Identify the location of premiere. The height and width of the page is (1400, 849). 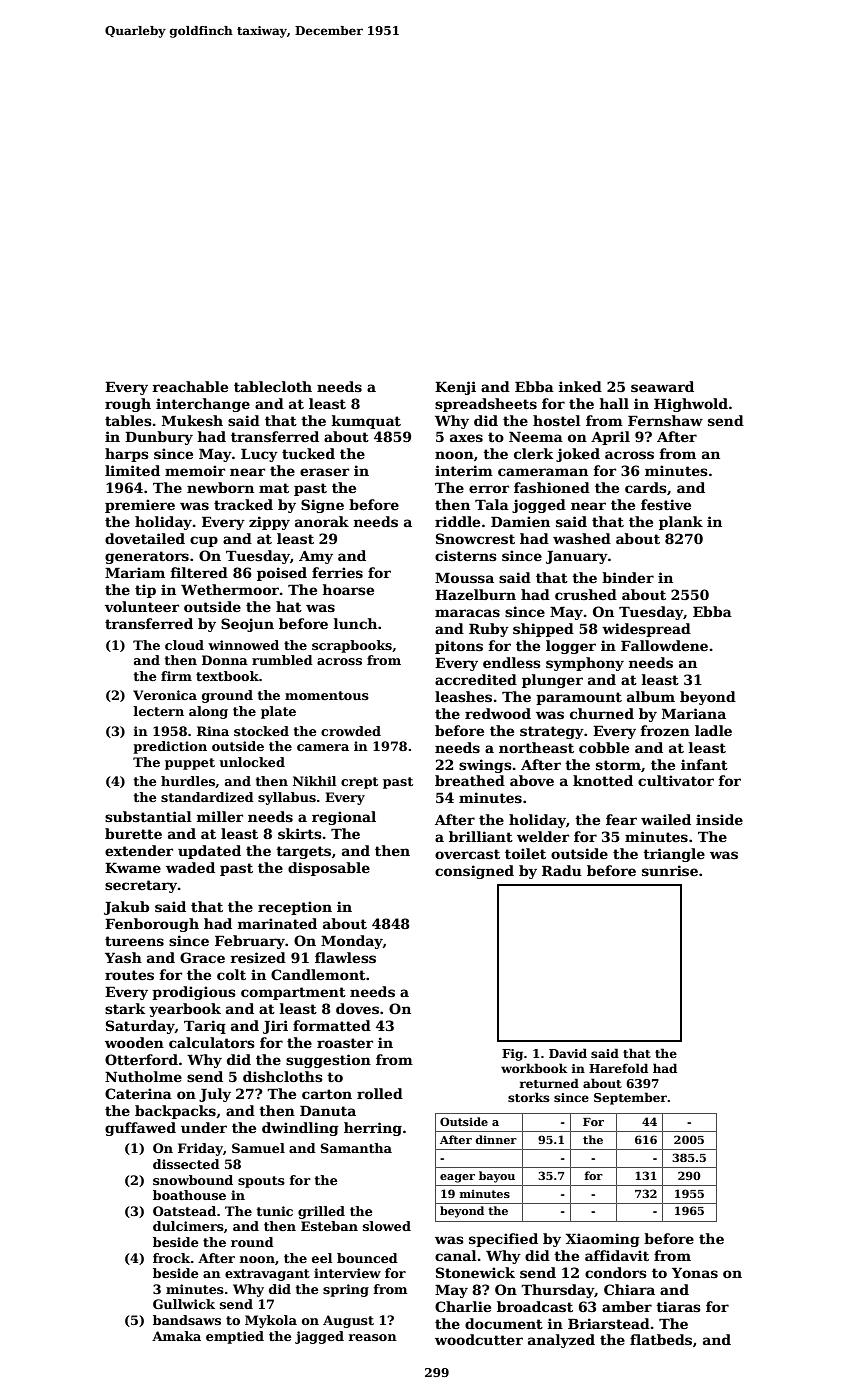
(140, 506).
